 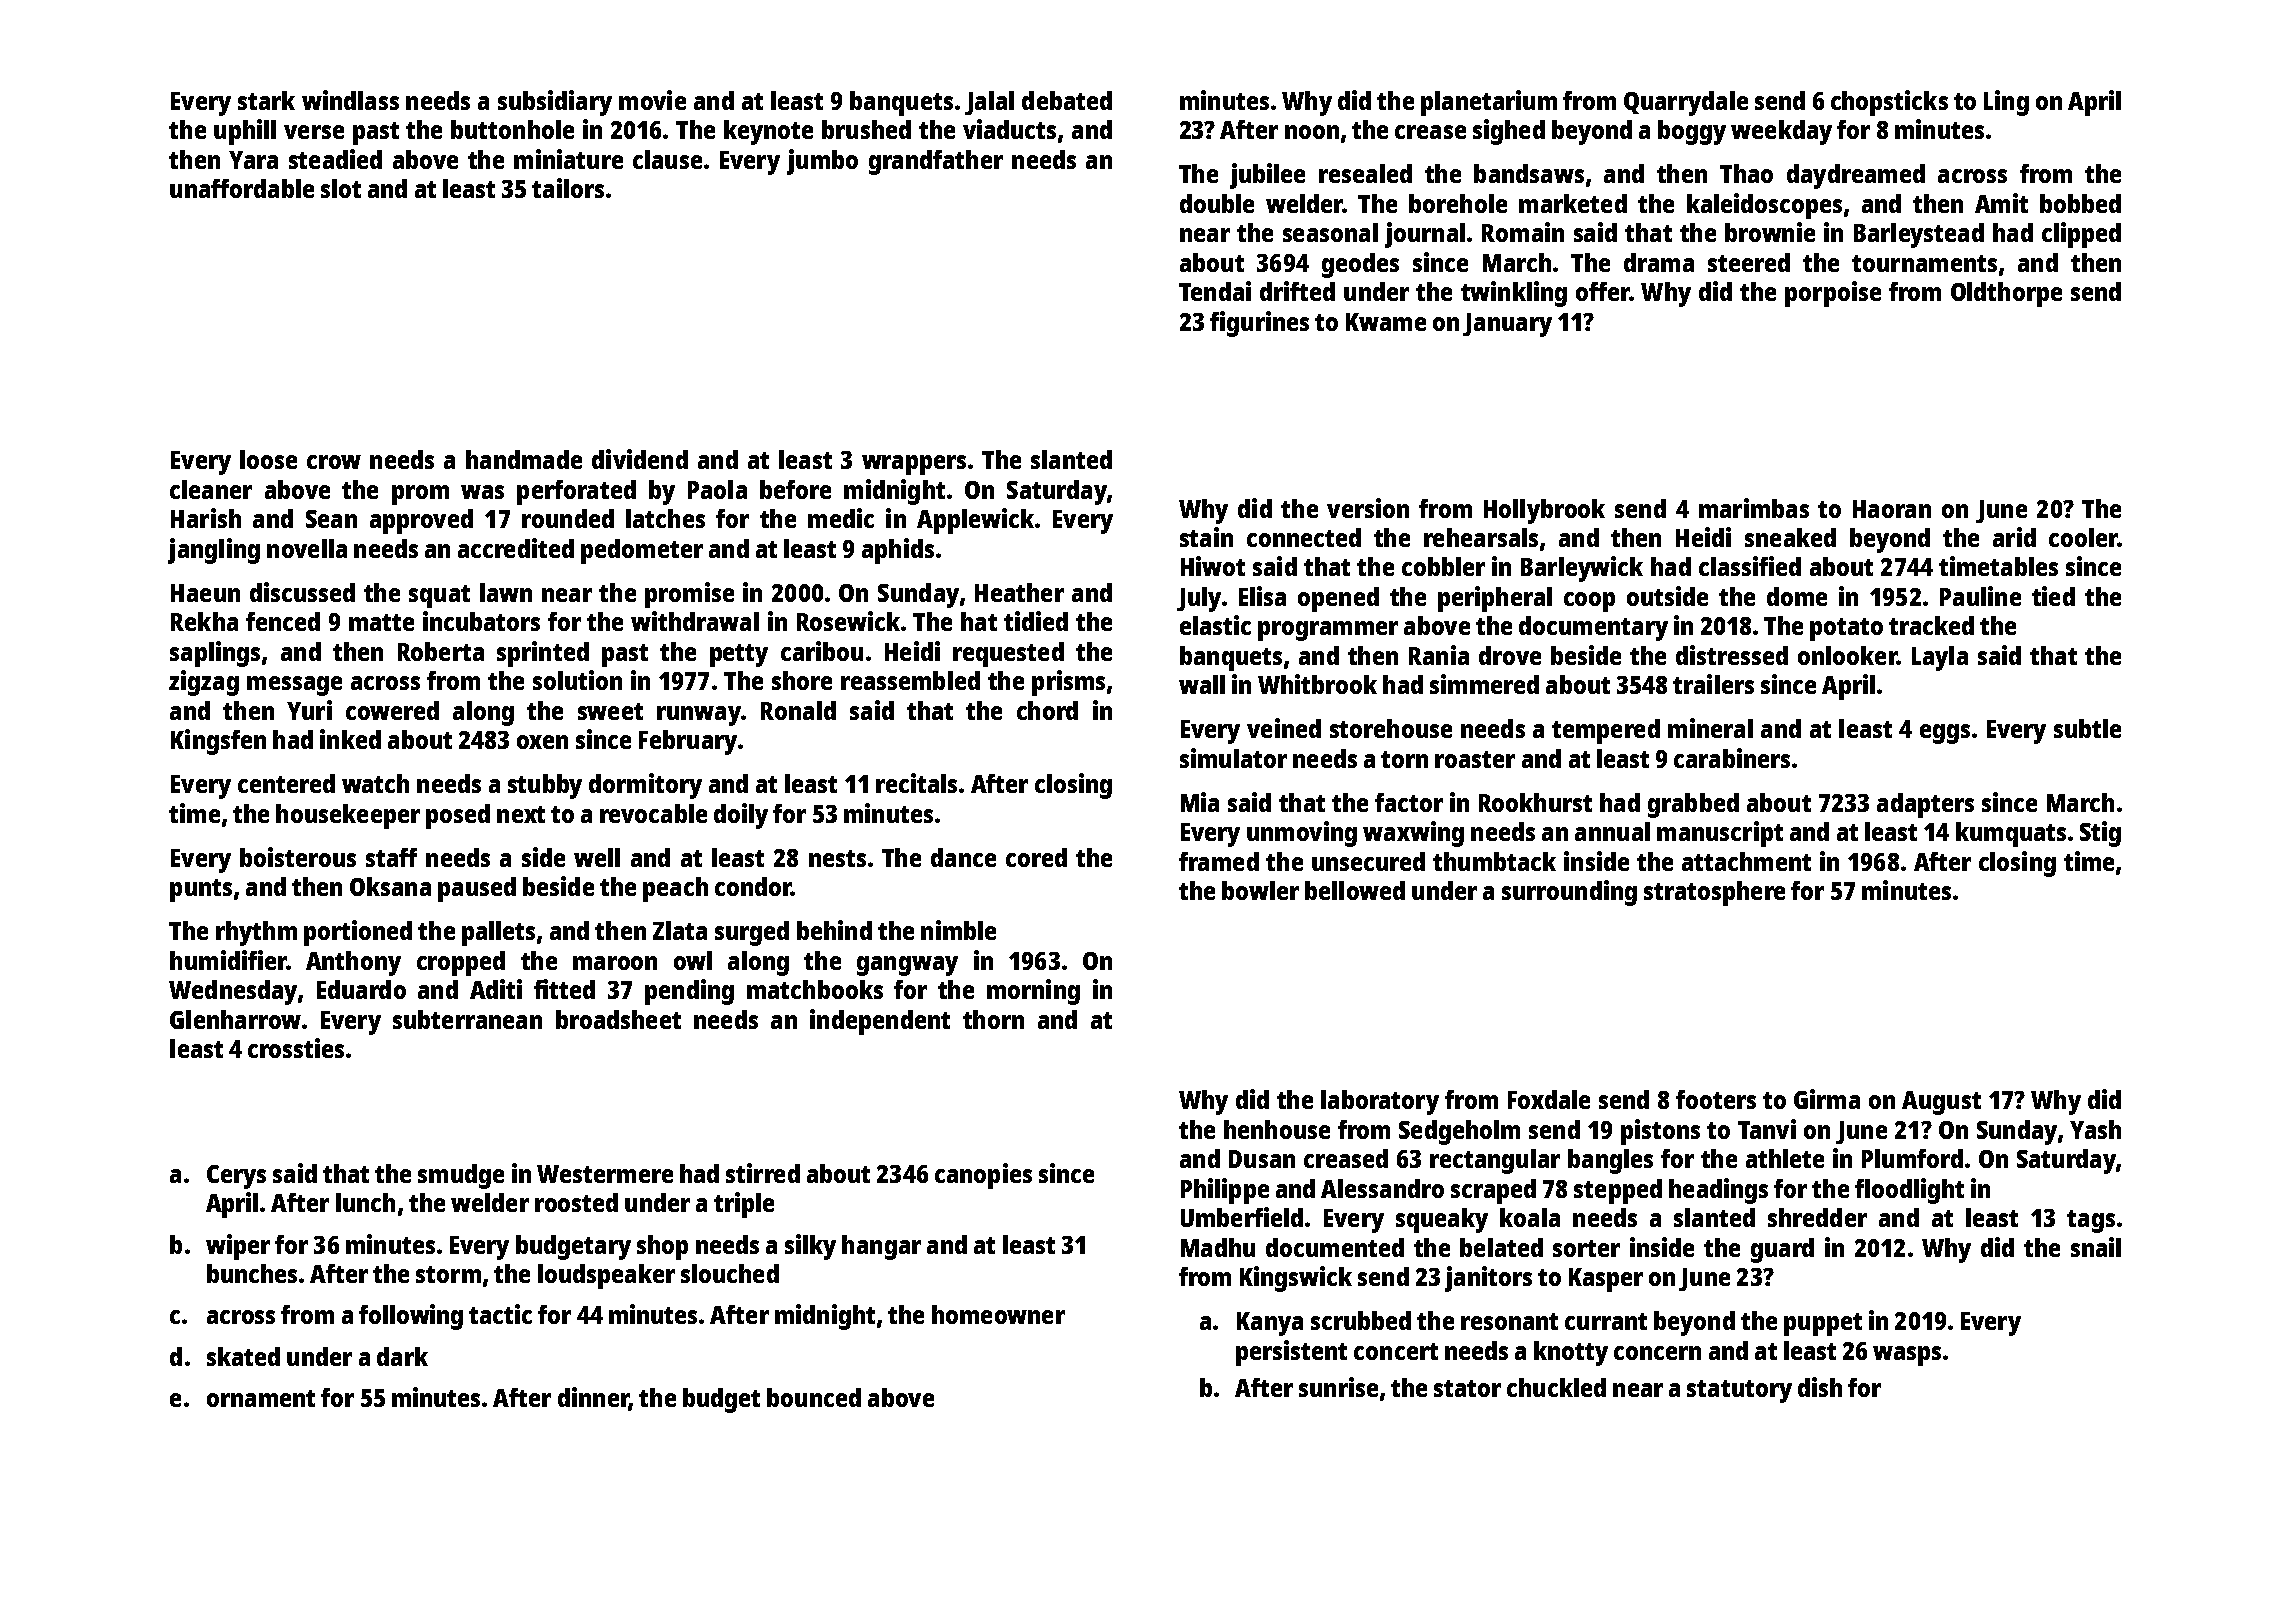 I want to click on Romain, so click(x=1523, y=232).
